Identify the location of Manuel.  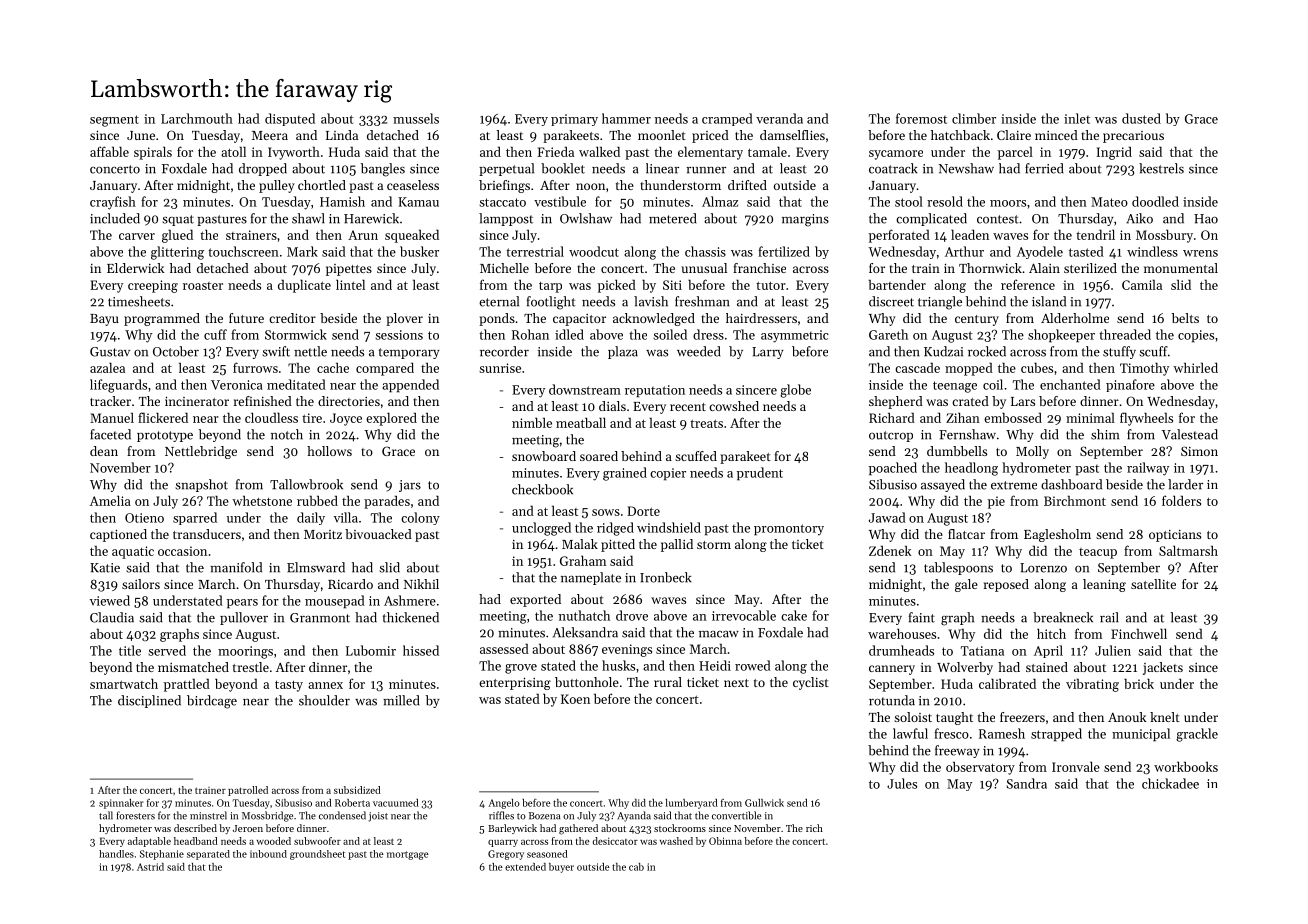
(112, 417).
